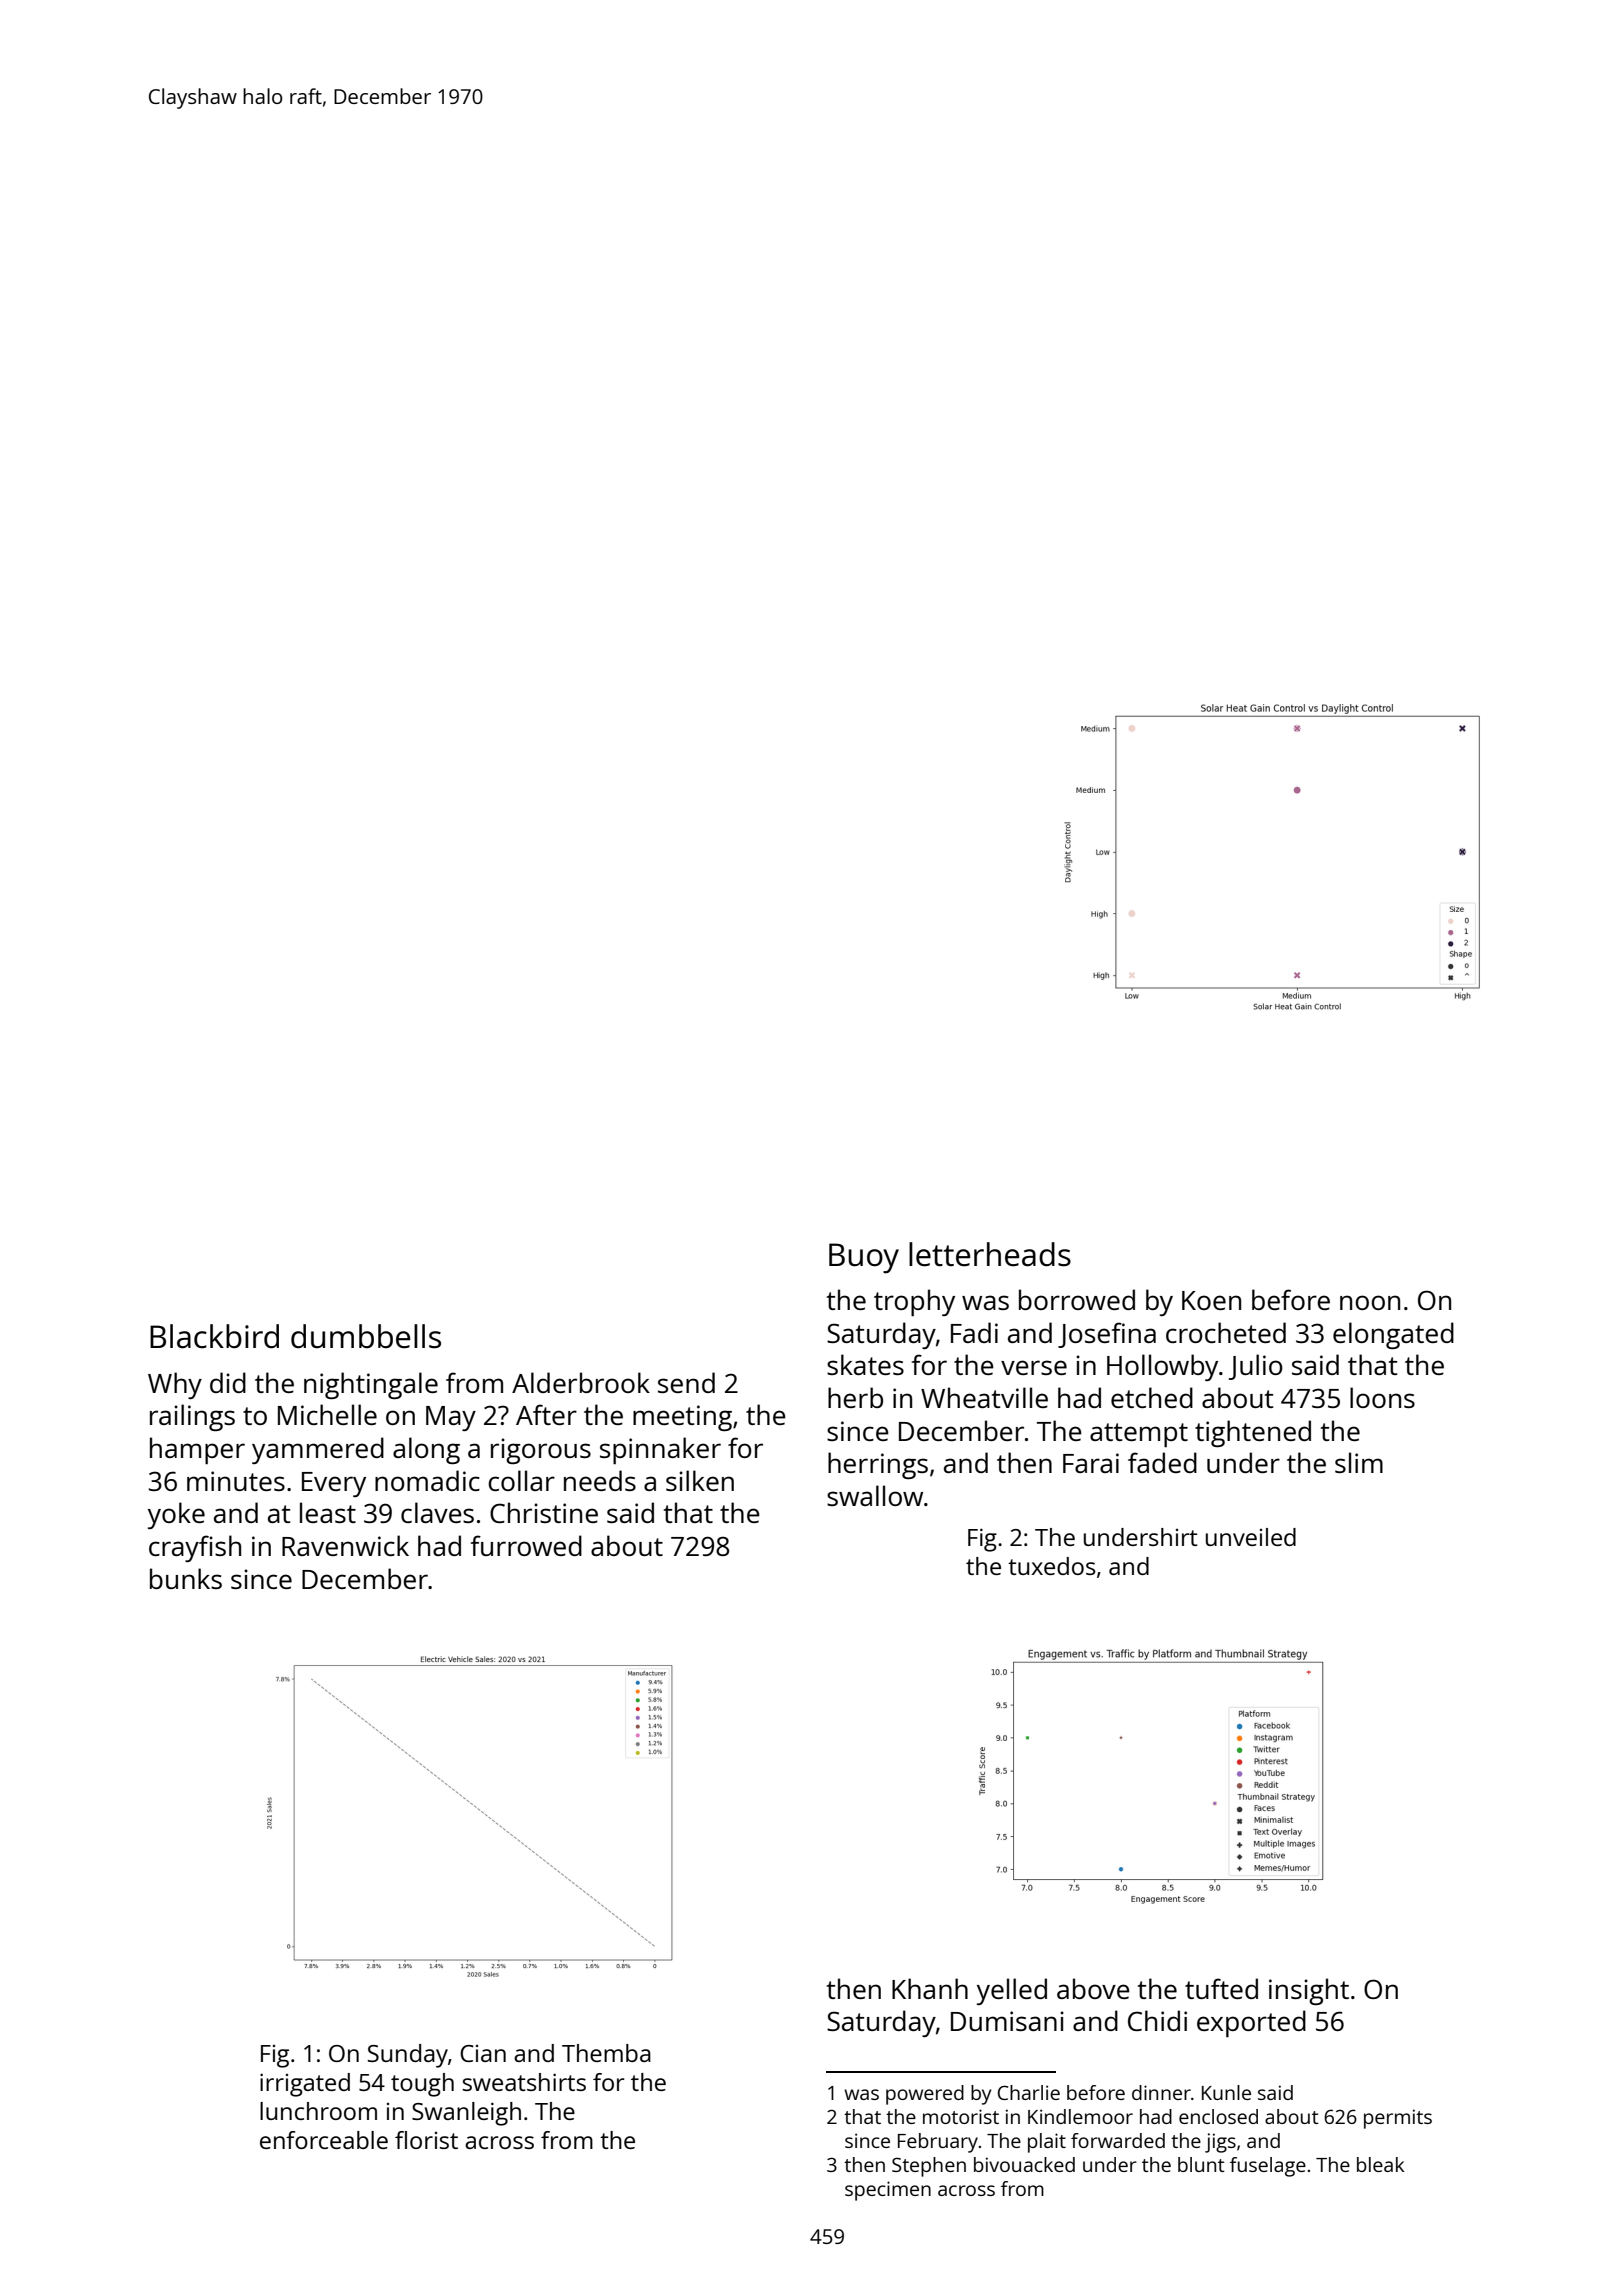 This page has width=1620, height=2292. What do you see at coordinates (186, 1578) in the page?
I see `bunks` at bounding box center [186, 1578].
